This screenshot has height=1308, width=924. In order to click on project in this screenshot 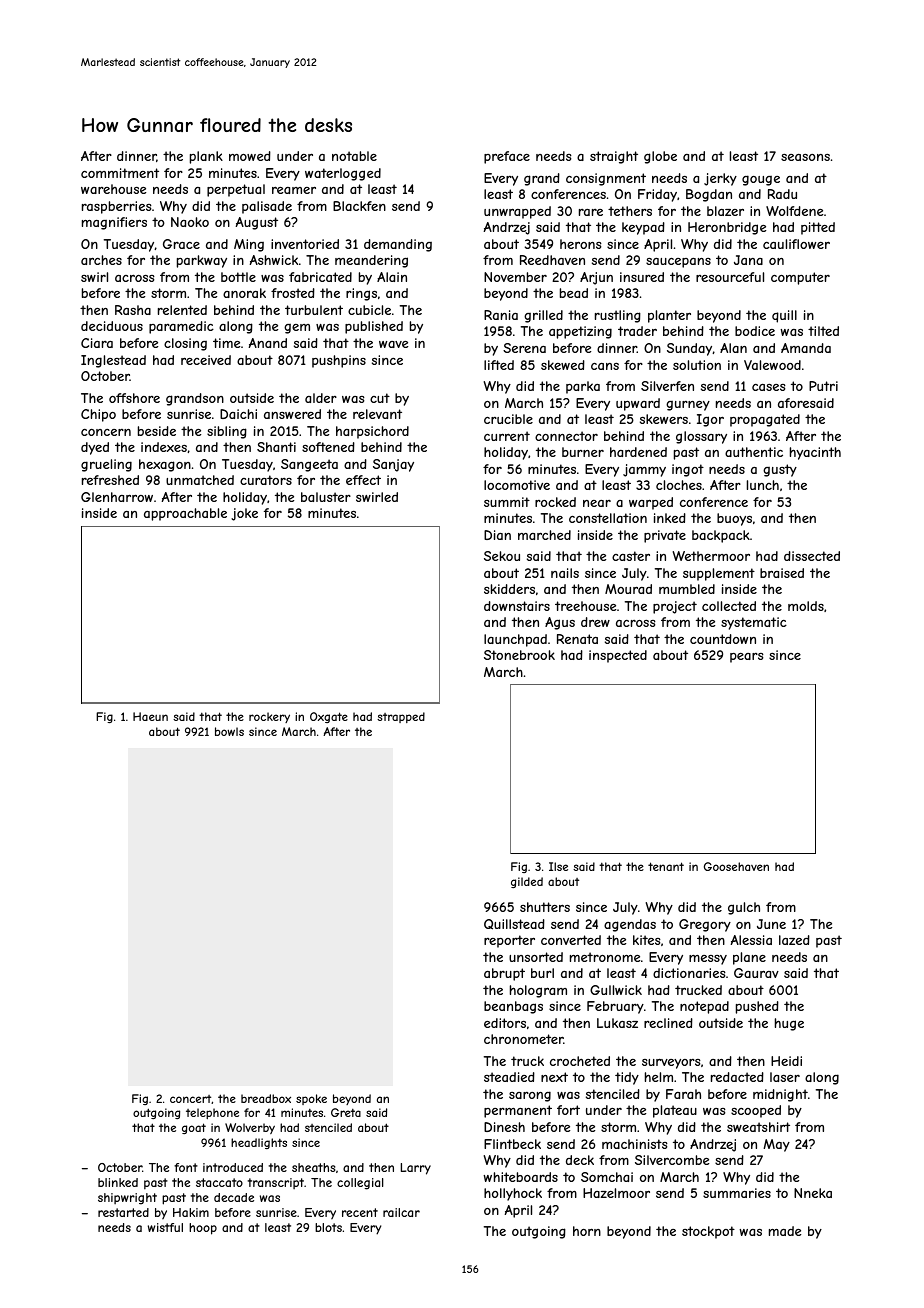, I will do `click(675, 607)`.
